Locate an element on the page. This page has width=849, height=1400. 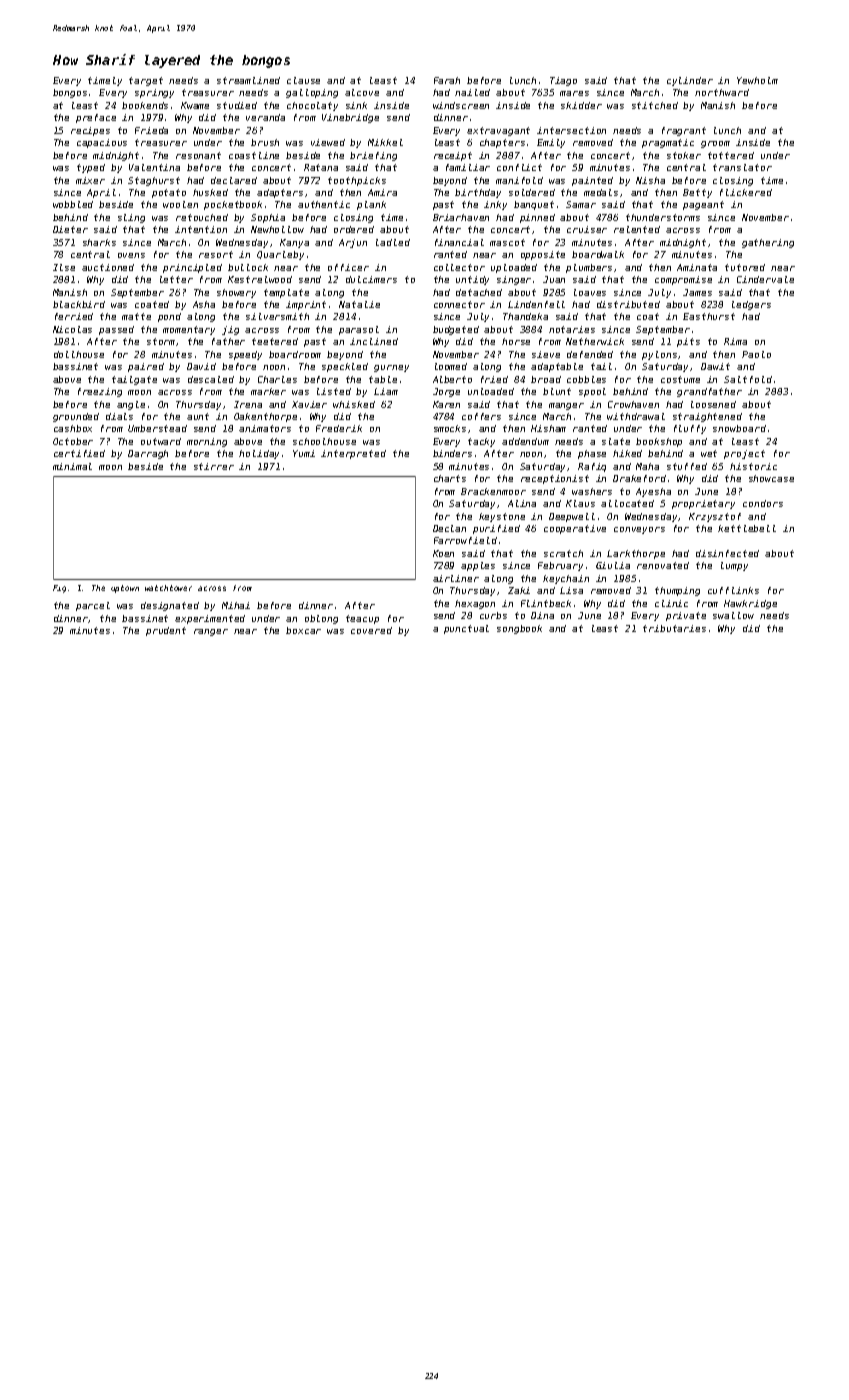
cylinder is located at coordinates (690, 81).
